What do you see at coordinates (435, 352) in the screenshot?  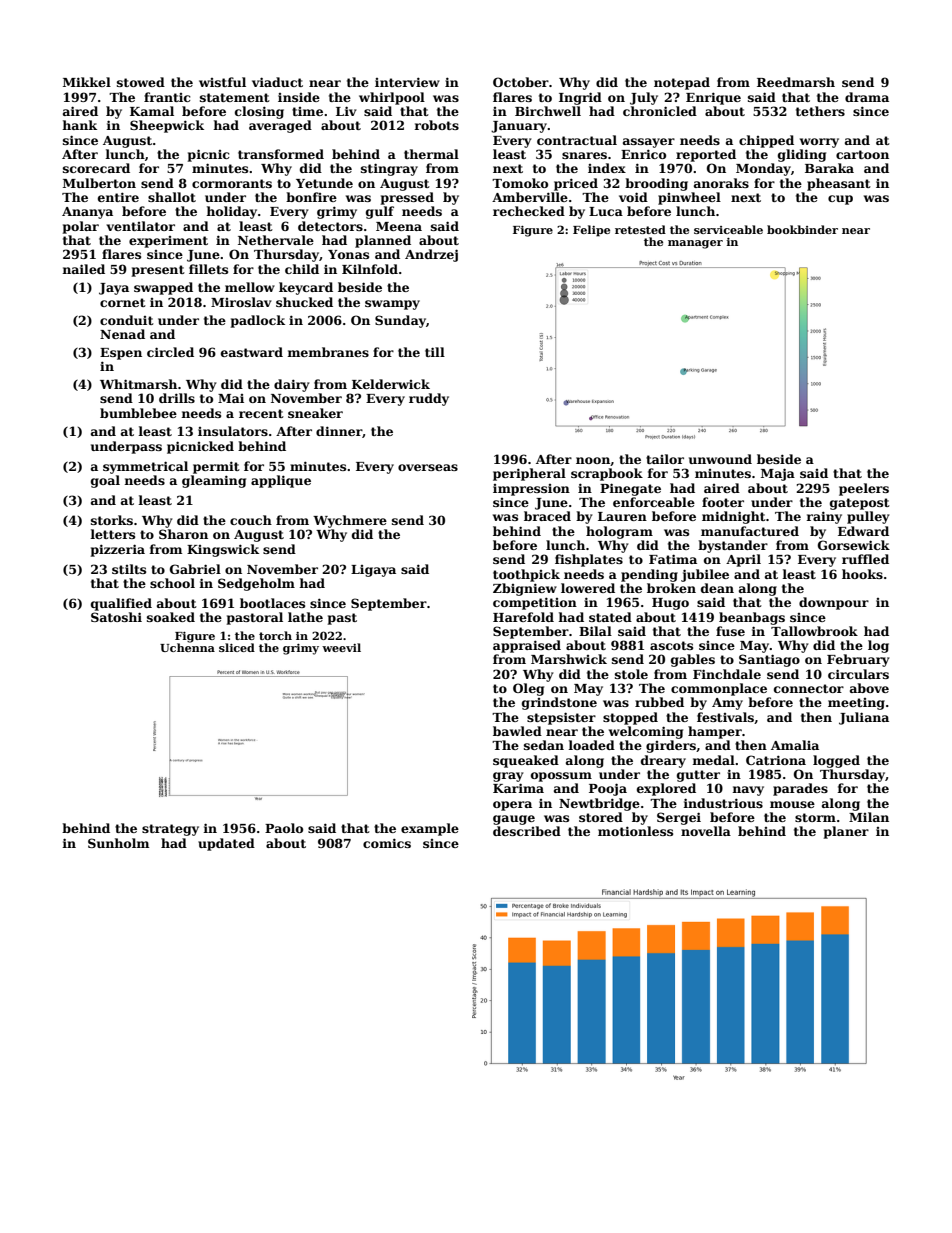 I see `till` at bounding box center [435, 352].
